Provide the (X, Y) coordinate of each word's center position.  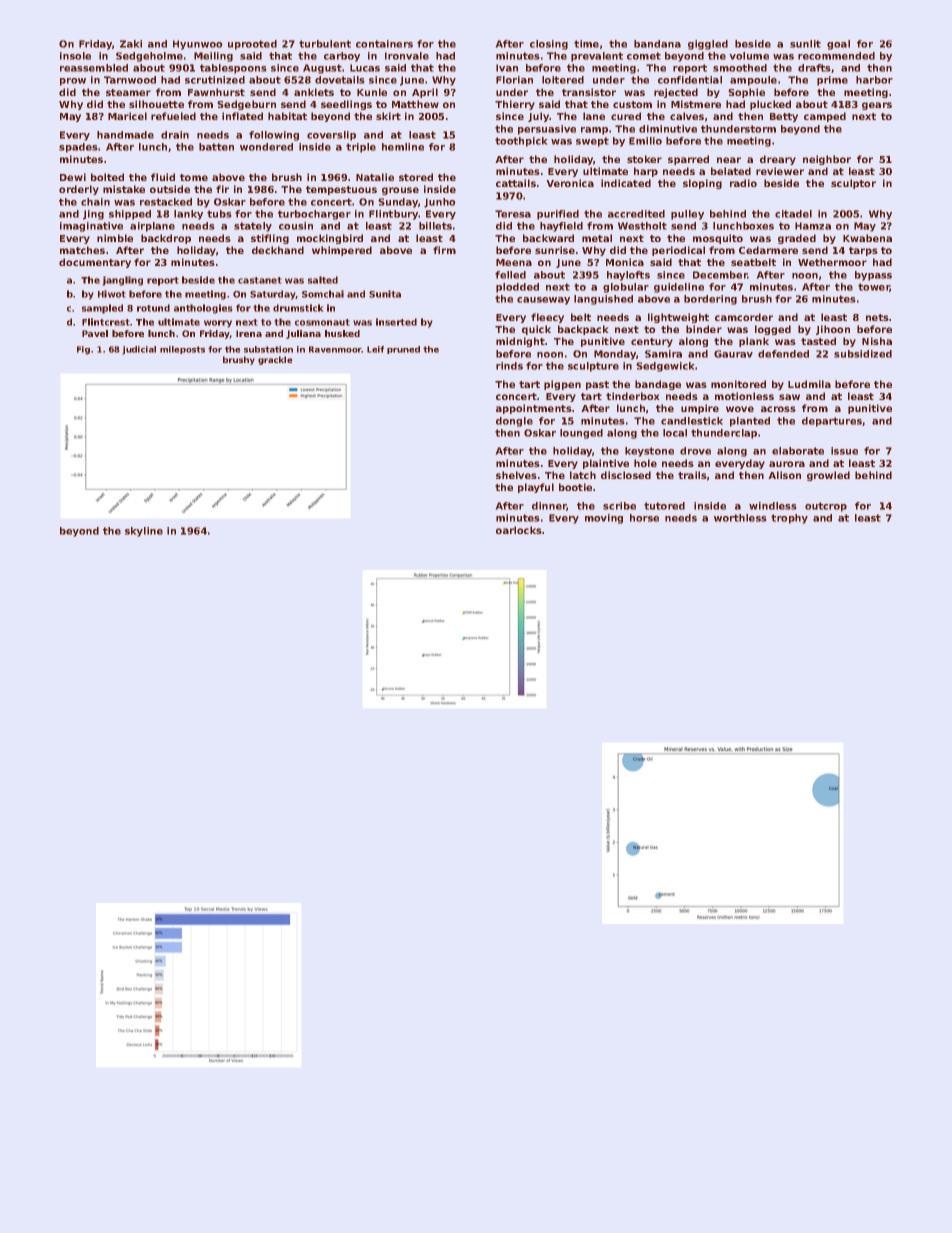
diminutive (668, 129)
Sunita (385, 294)
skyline (144, 532)
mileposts (182, 350)
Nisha (877, 341)
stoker (644, 159)
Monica (625, 262)
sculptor (853, 184)
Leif (375, 349)
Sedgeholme (149, 57)
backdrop (166, 239)
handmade (125, 135)
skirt (388, 116)
